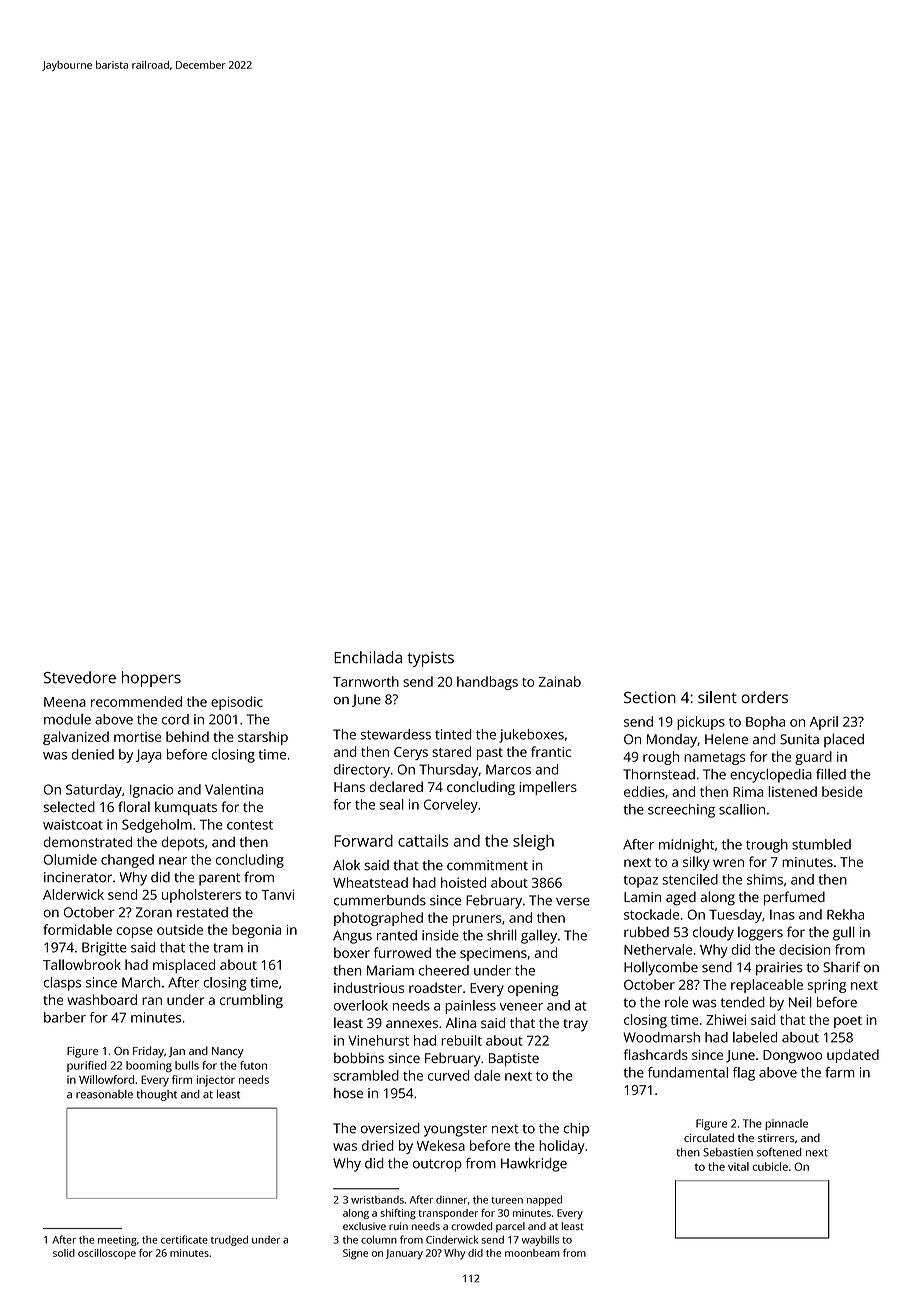 The image size is (924, 1308). What do you see at coordinates (175, 719) in the screenshot?
I see `cord` at bounding box center [175, 719].
